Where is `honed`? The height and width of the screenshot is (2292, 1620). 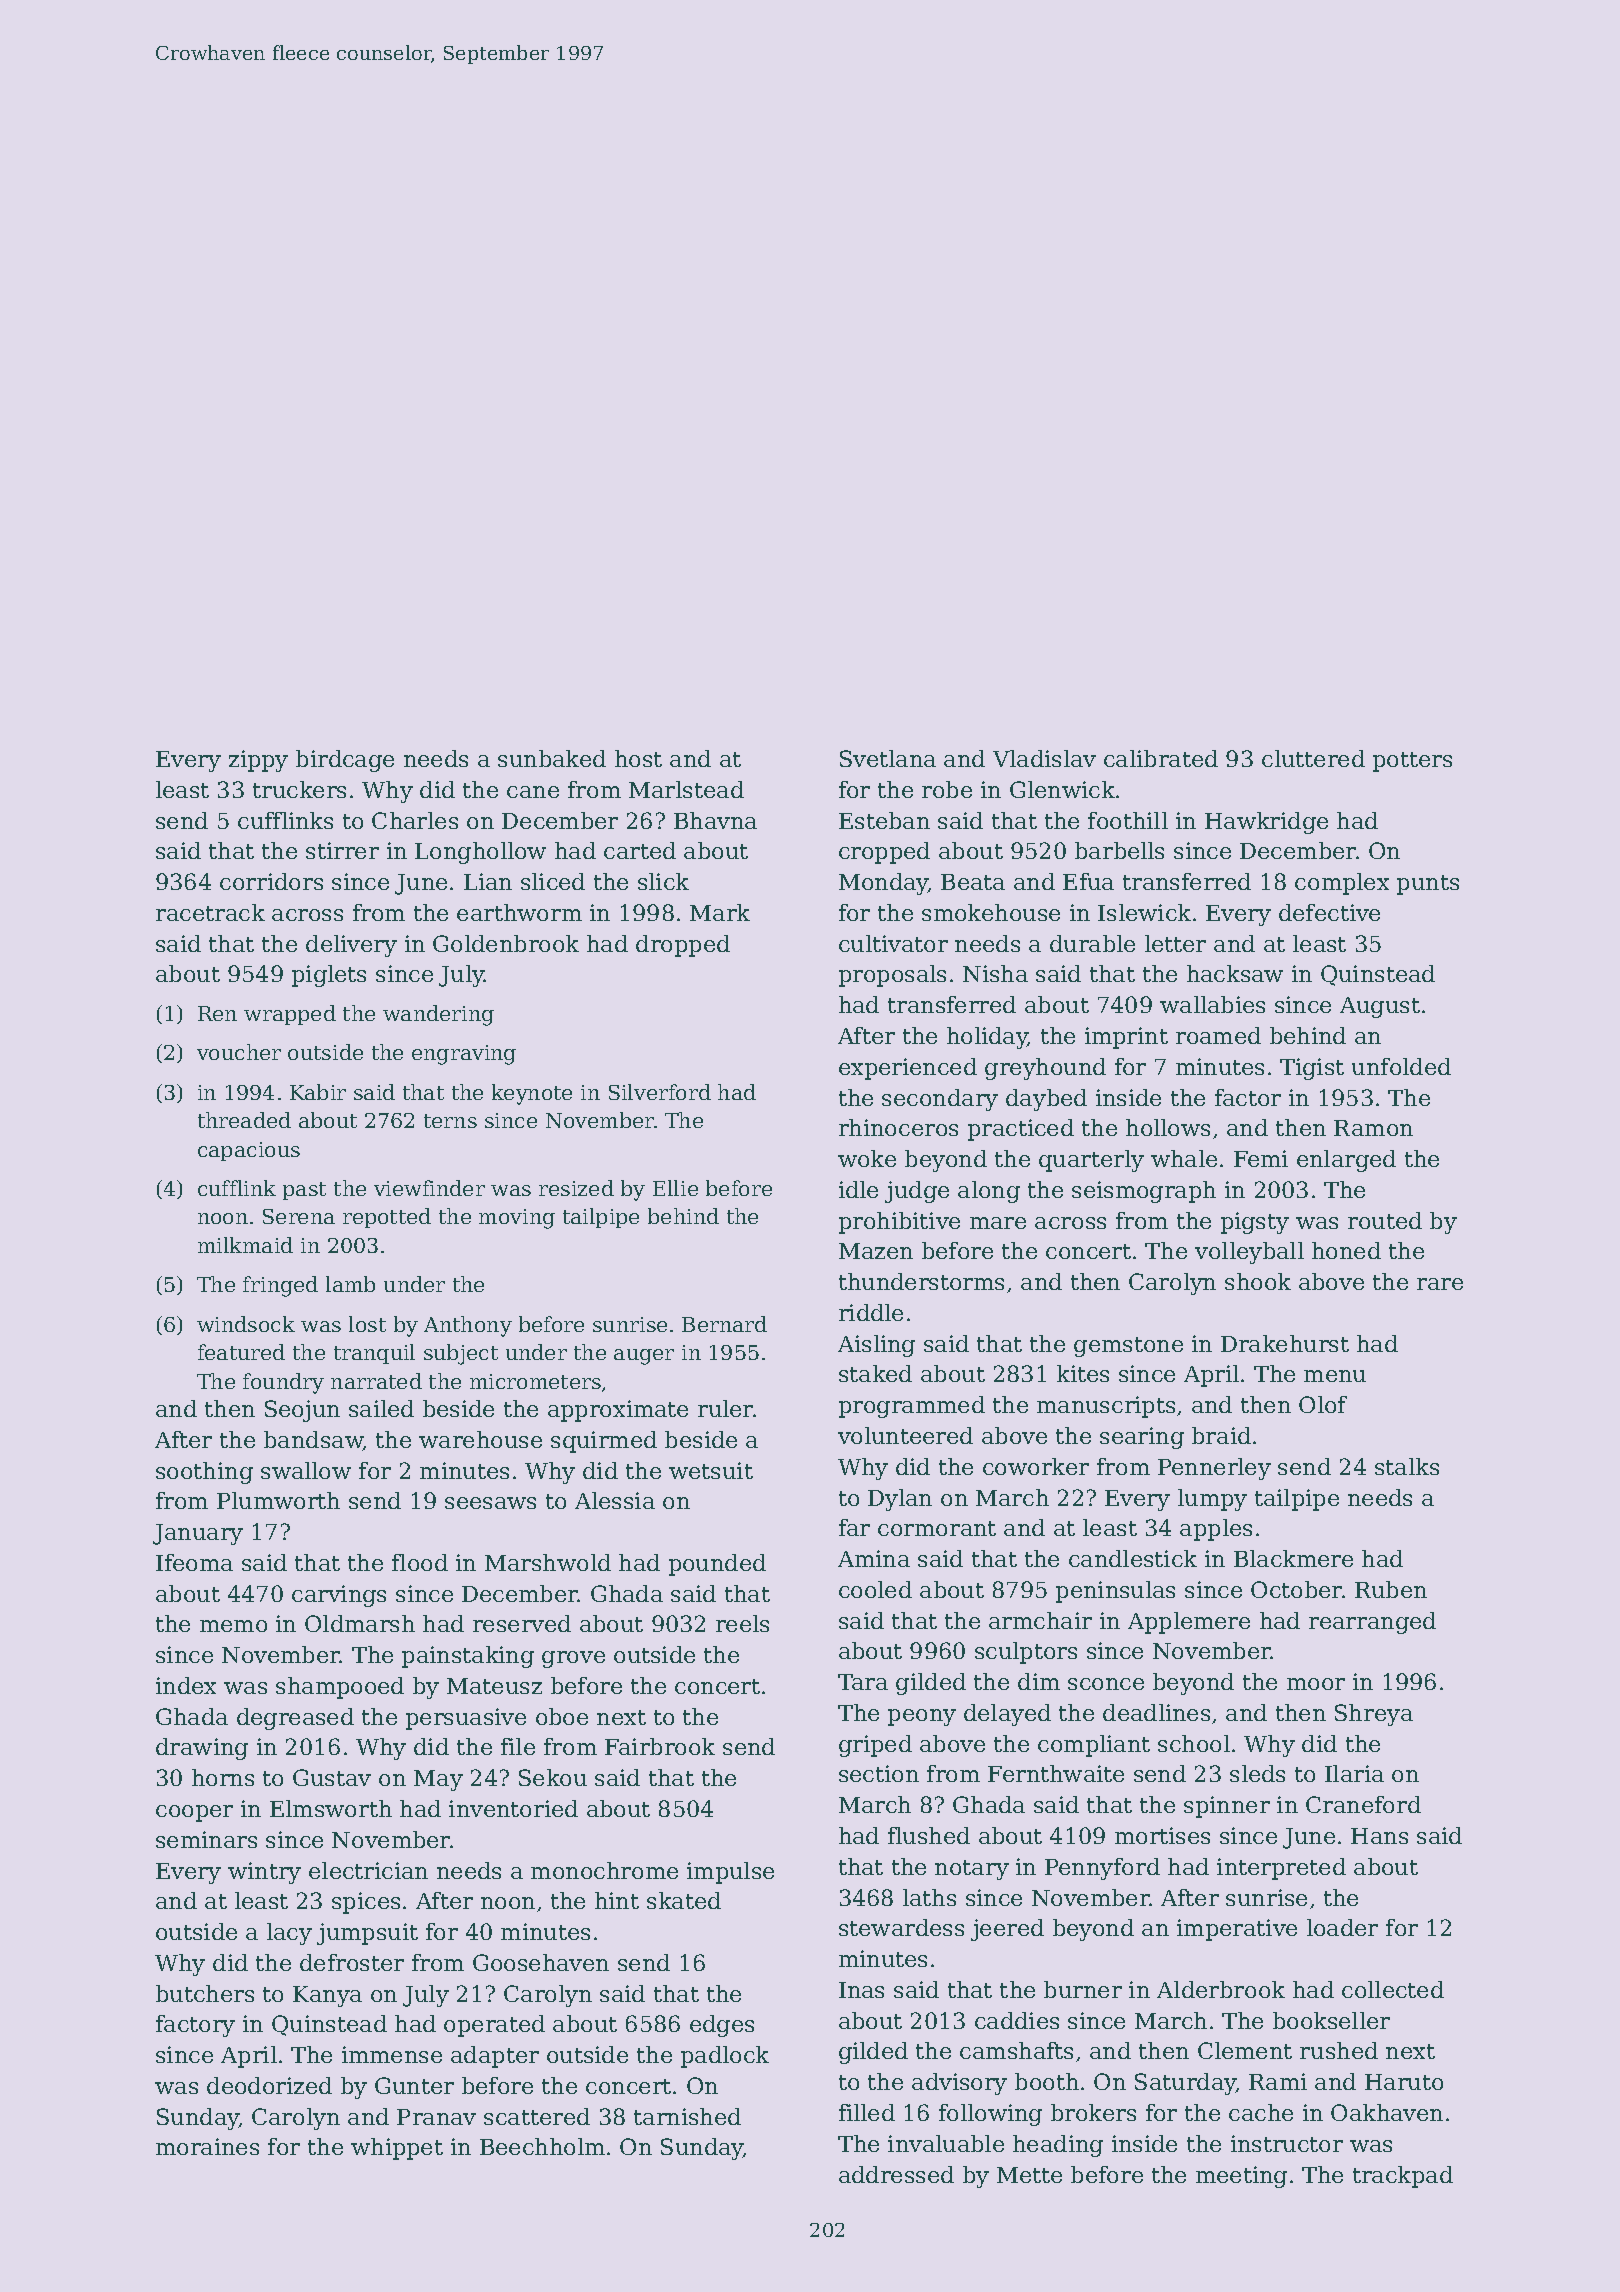 honed is located at coordinates (1346, 1250).
